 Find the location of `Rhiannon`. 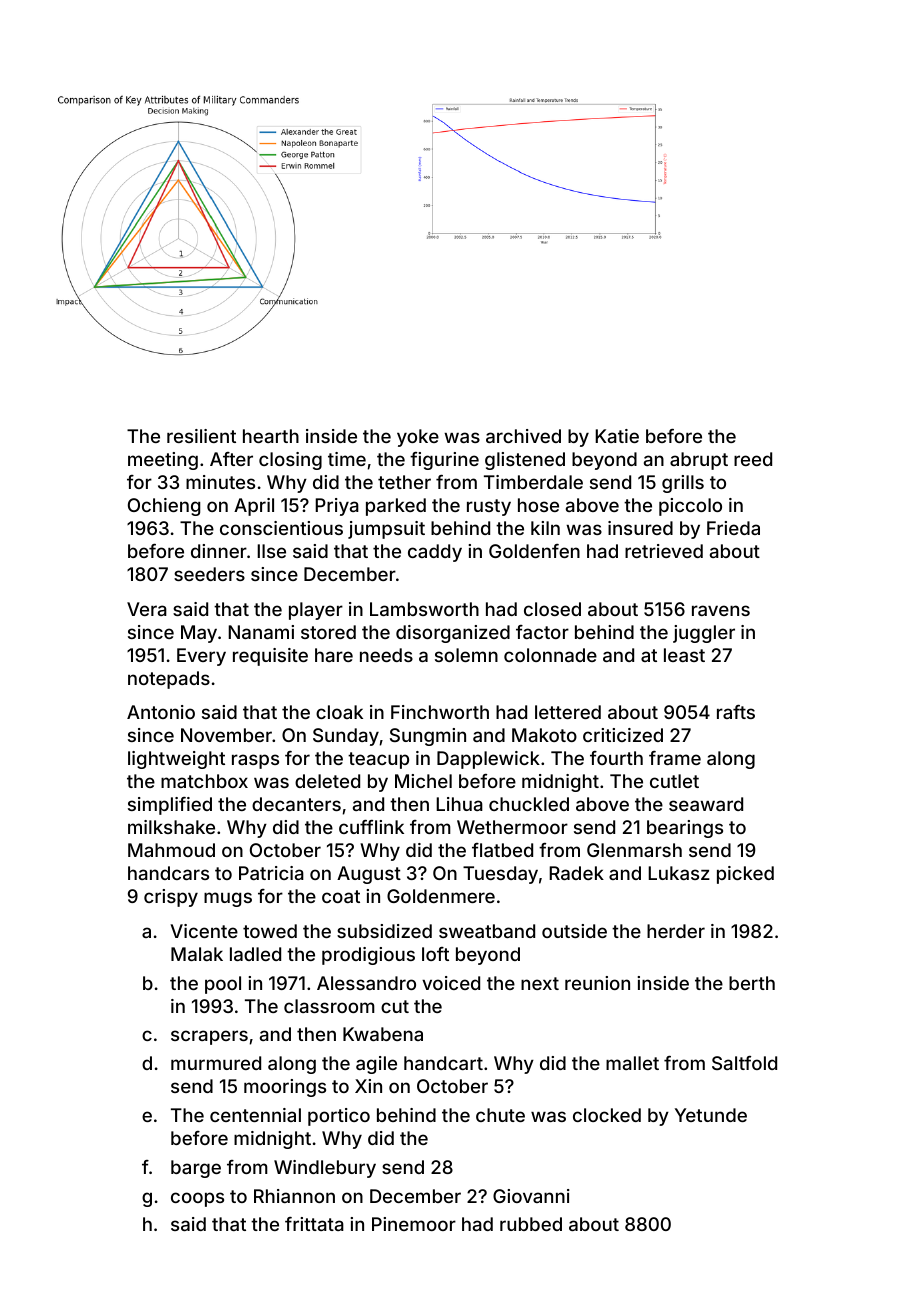

Rhiannon is located at coordinates (294, 1196).
